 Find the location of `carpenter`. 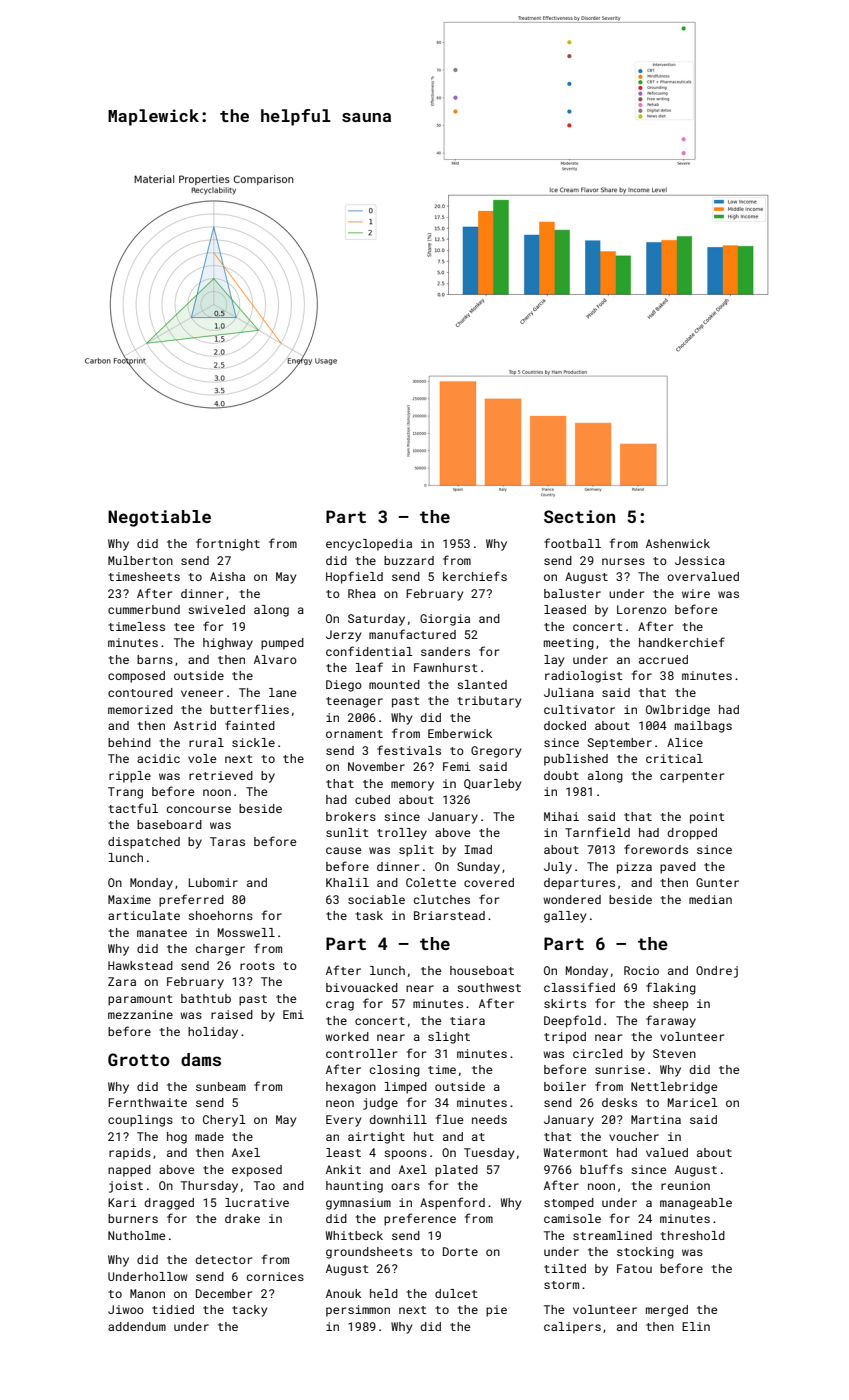

carpenter is located at coordinates (692, 777).
